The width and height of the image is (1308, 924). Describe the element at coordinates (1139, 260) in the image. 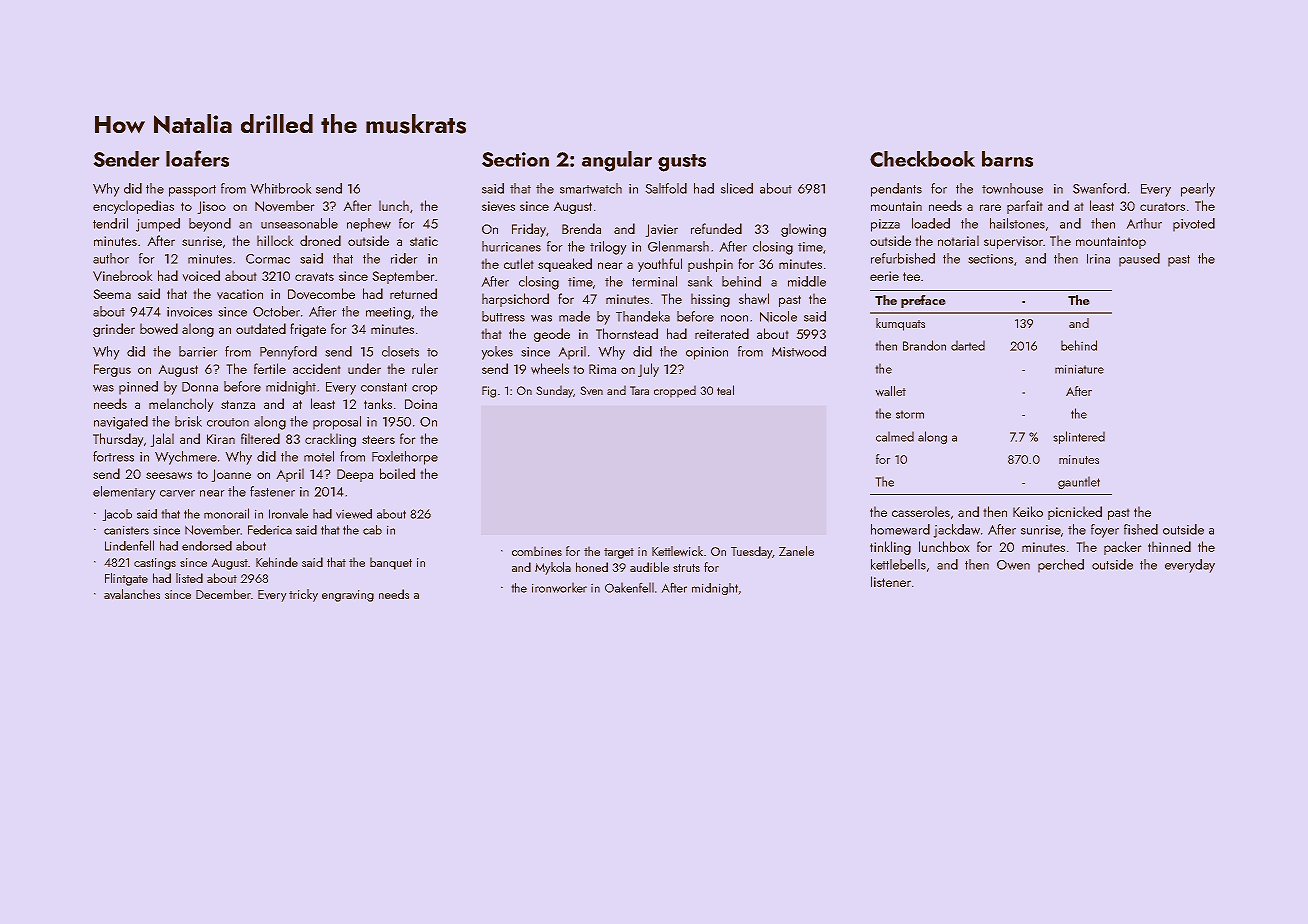

I see `paused` at that location.
